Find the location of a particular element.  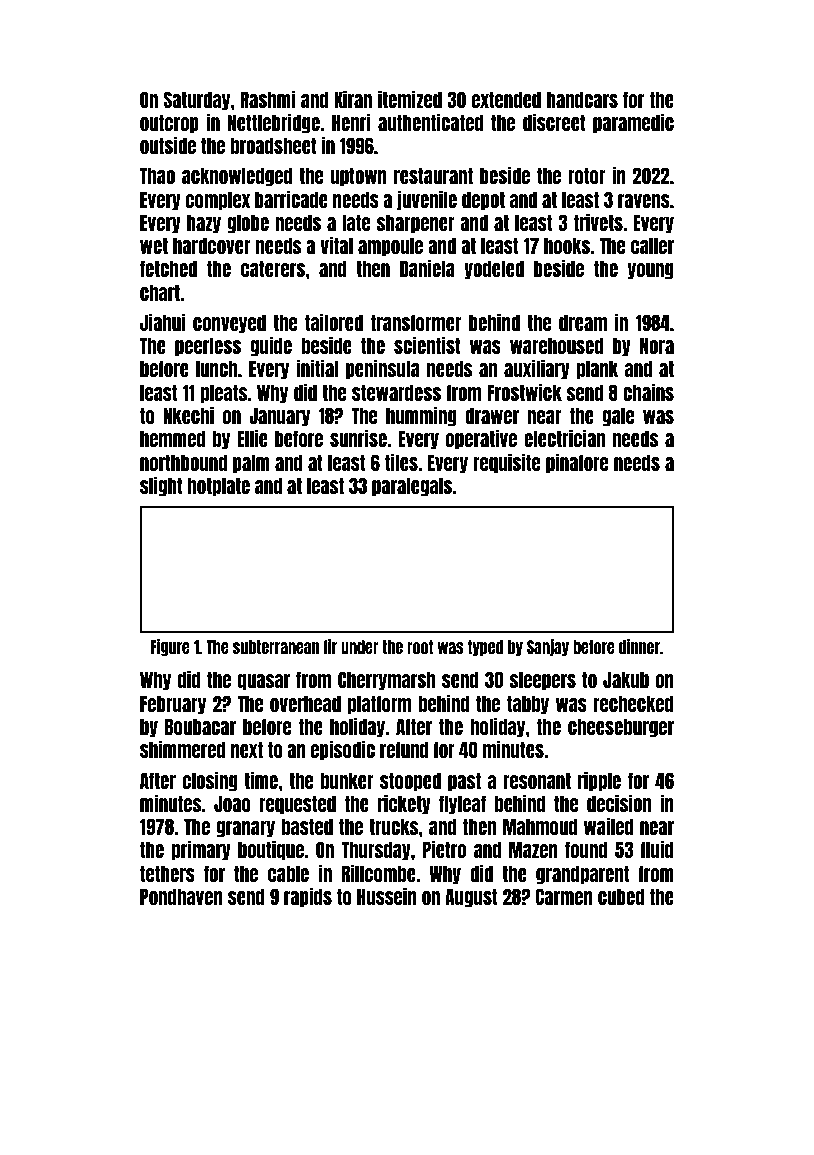

hardcover is located at coordinates (212, 245).
